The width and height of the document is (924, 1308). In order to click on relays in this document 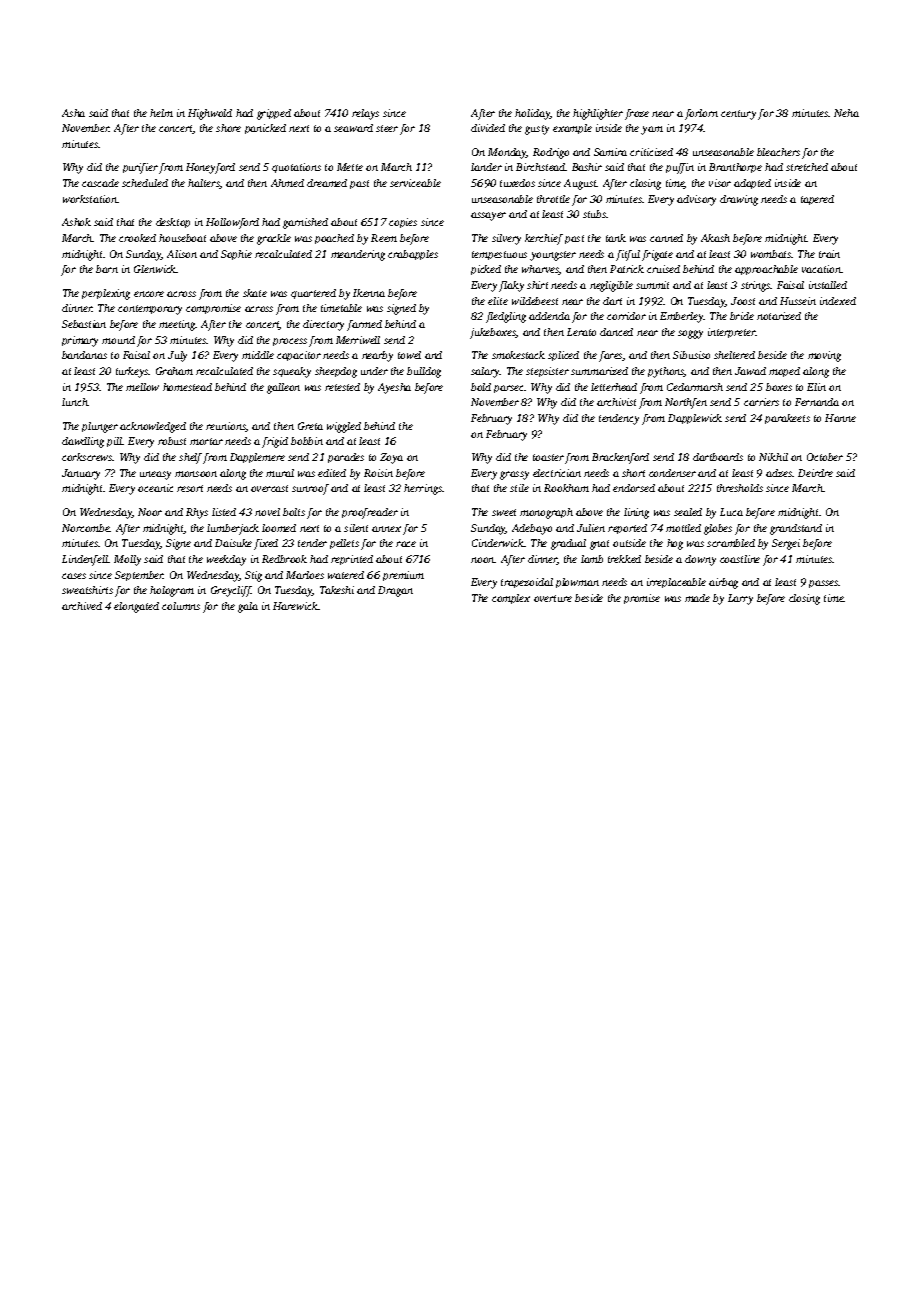, I will do `click(365, 114)`.
